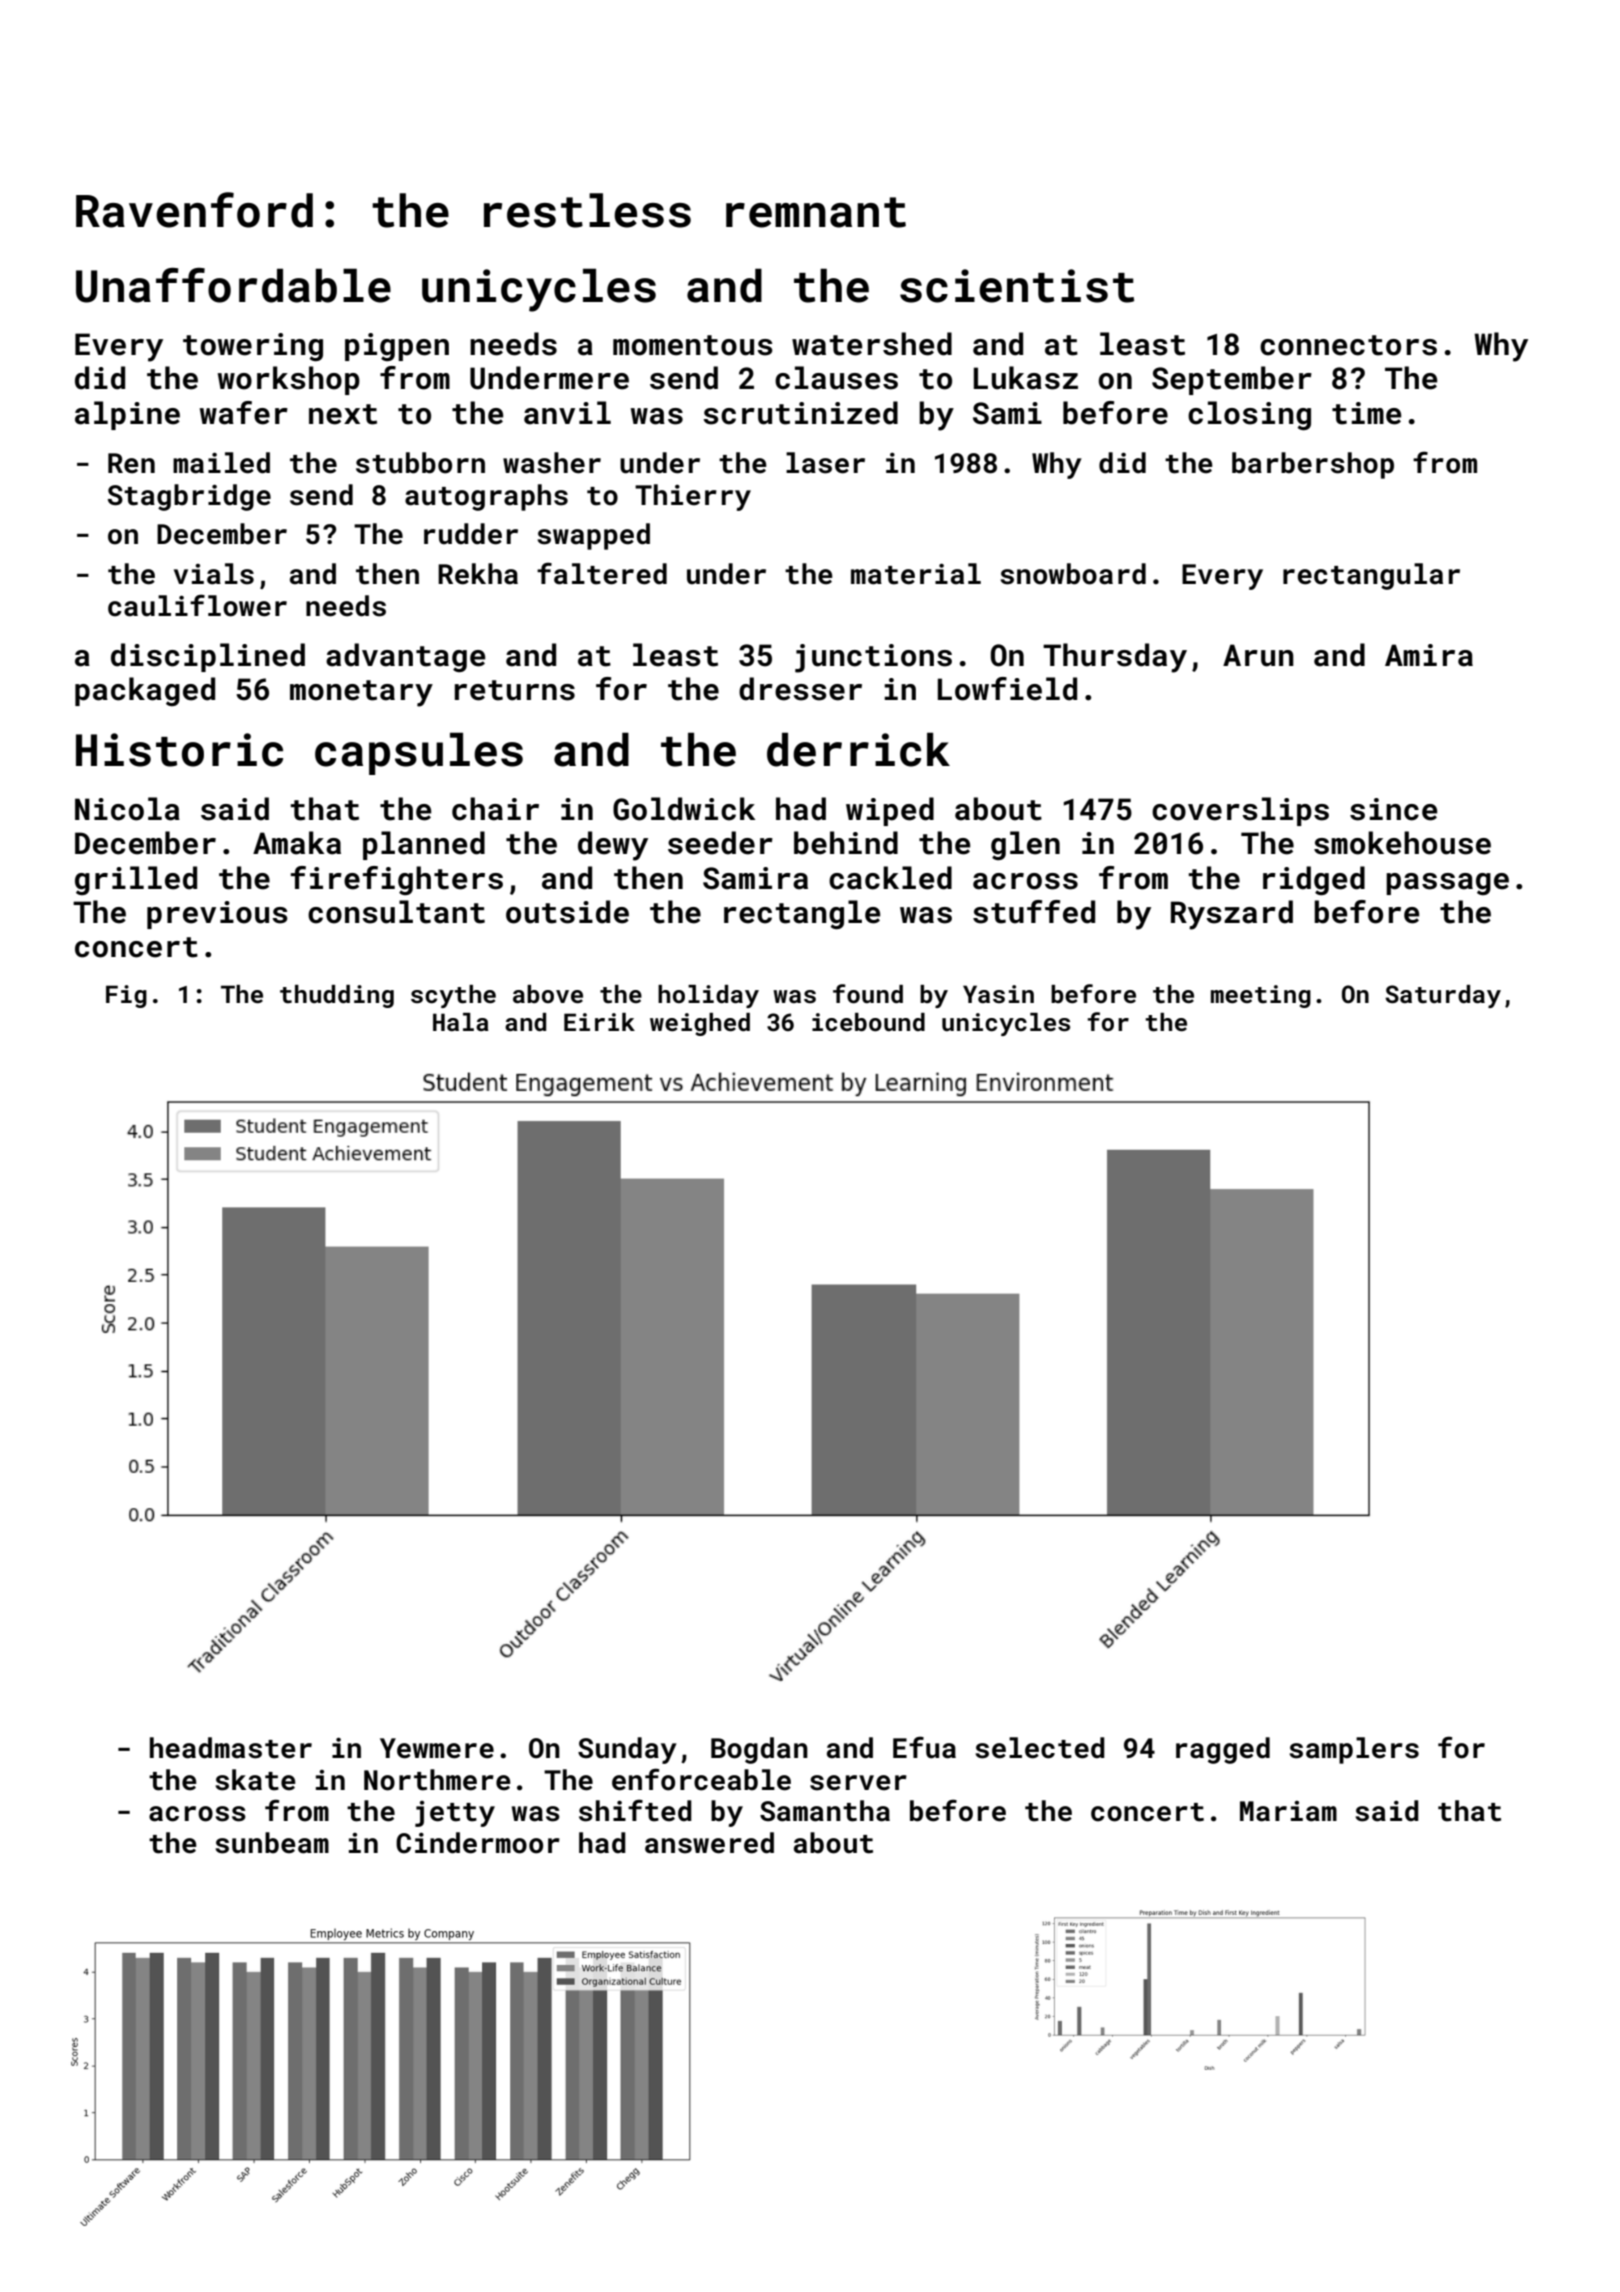  Describe the element at coordinates (998, 994) in the image. I see `Yasin` at that location.
